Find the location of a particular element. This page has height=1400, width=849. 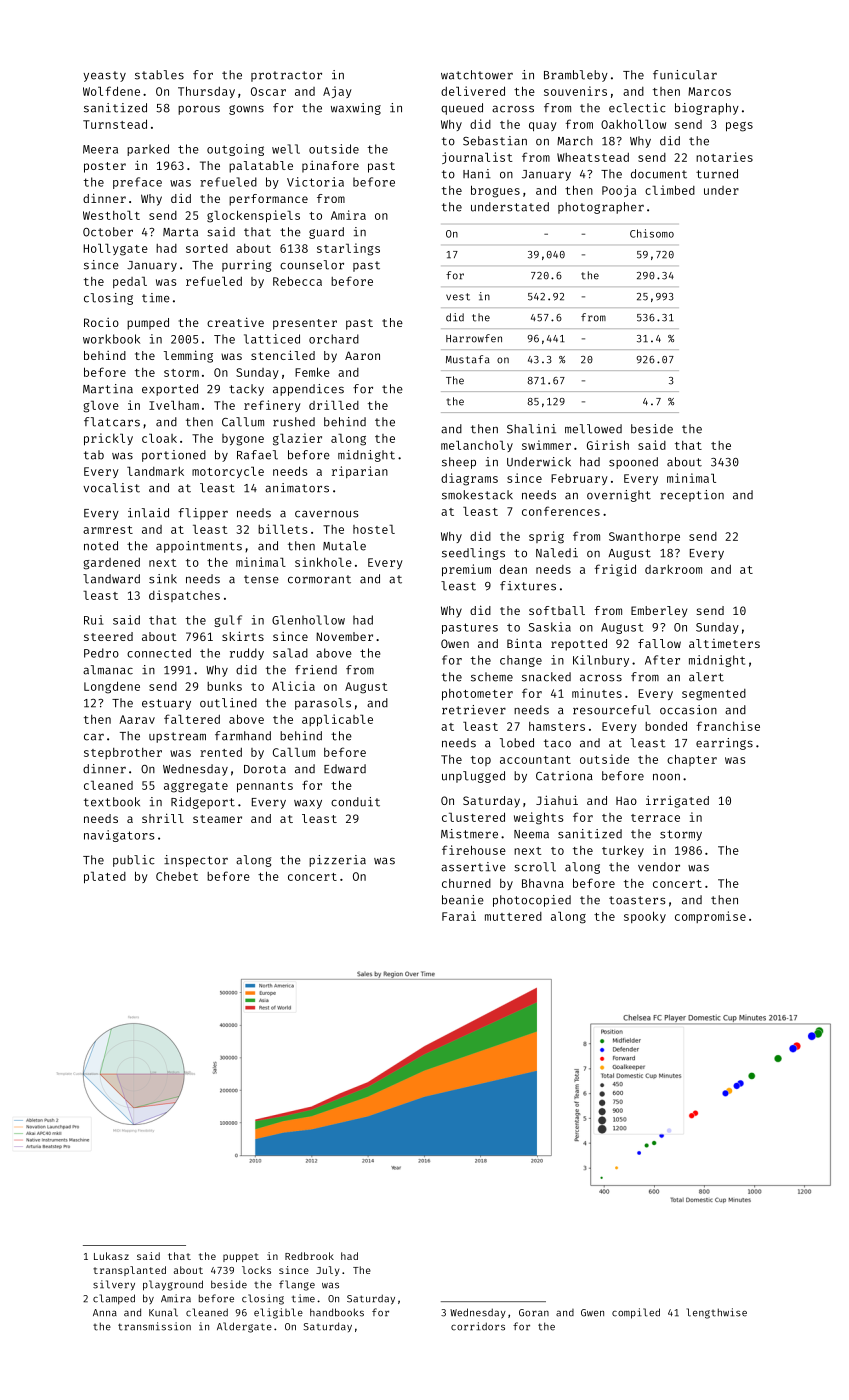

top is located at coordinates (481, 761).
